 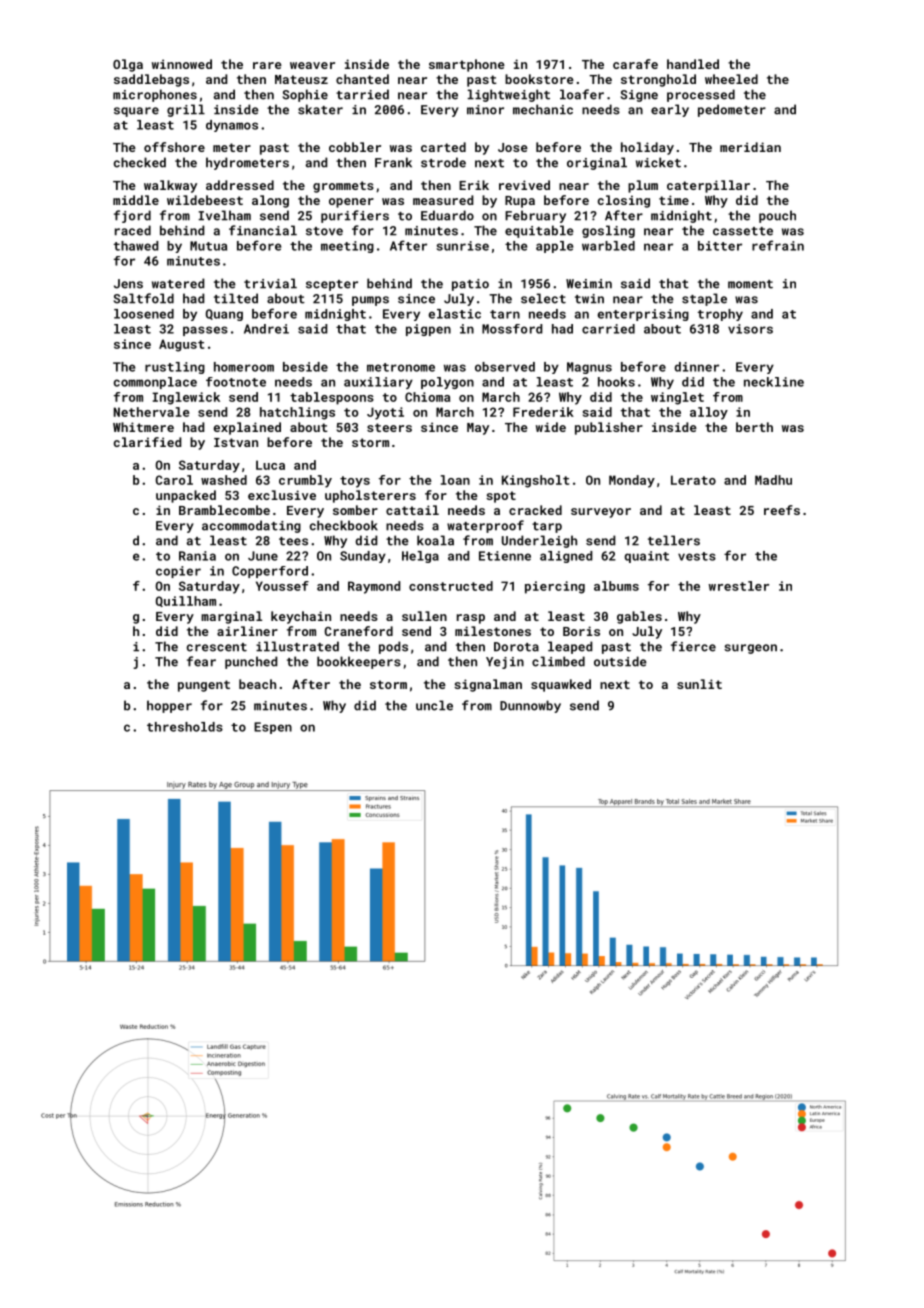 What do you see at coordinates (267, 65) in the document?
I see `rare` at bounding box center [267, 65].
